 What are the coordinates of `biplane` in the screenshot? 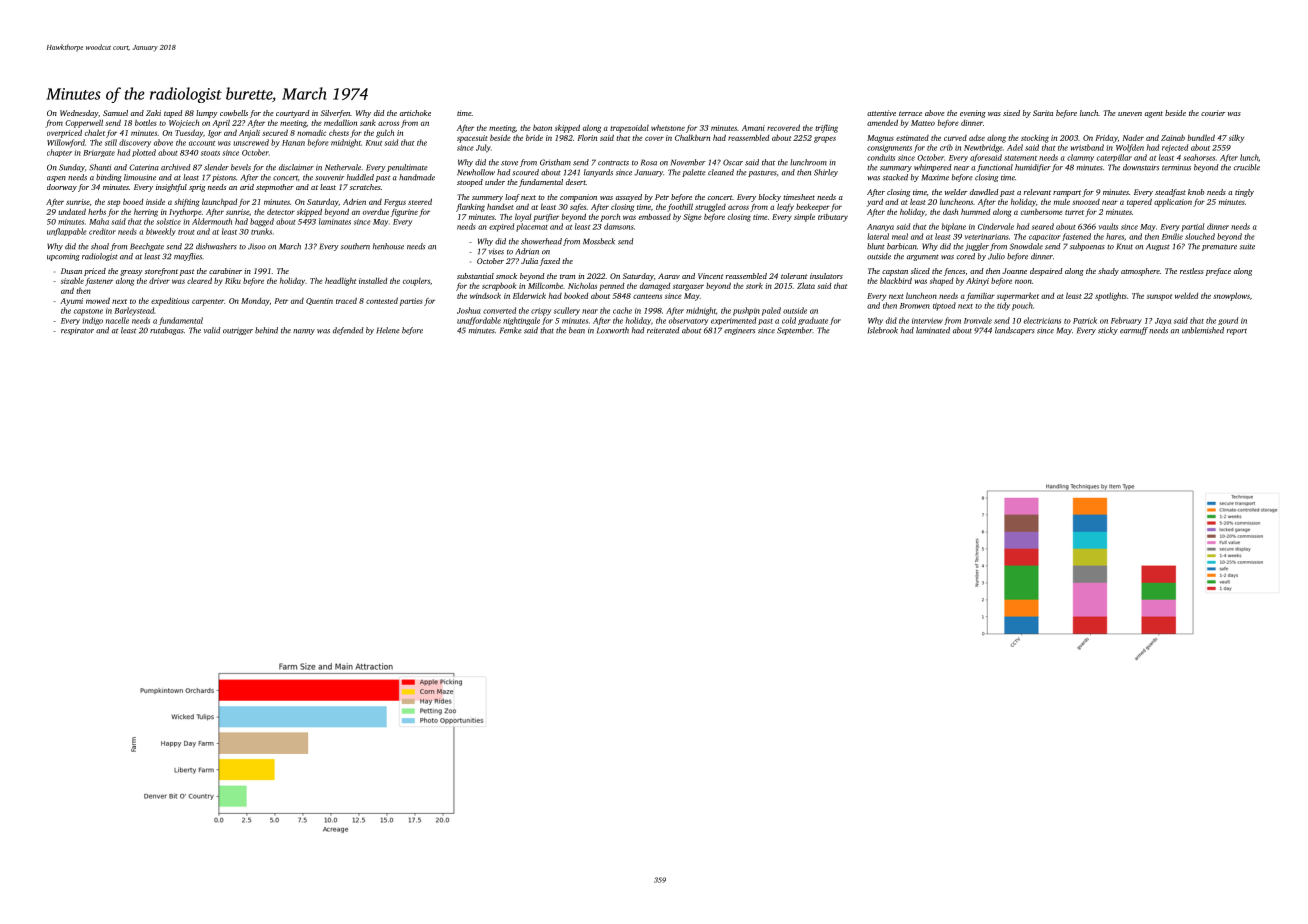 It's located at (954, 227).
